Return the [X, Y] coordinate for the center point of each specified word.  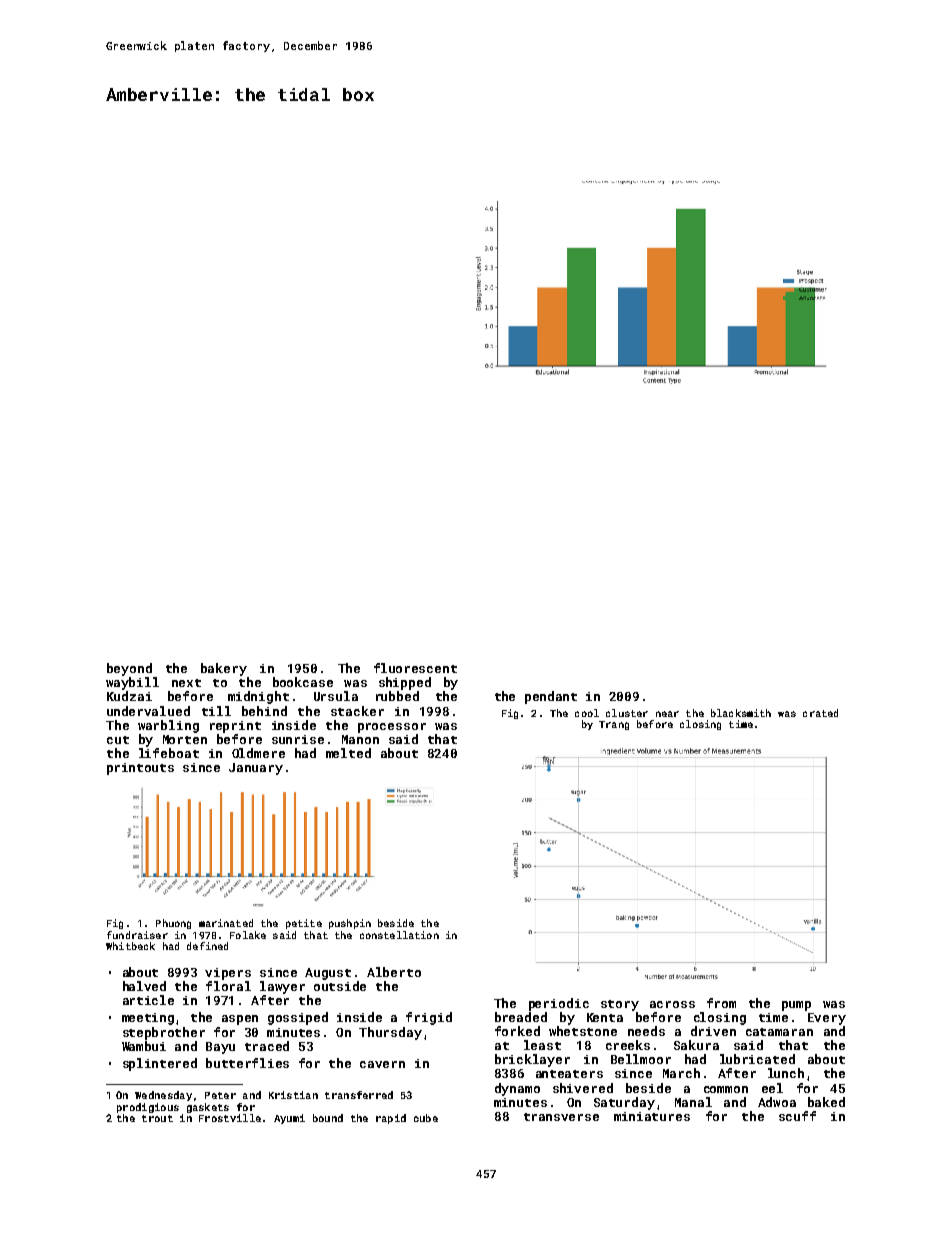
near [667, 714]
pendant [551, 697]
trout [157, 1118]
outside [340, 986]
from [721, 1003]
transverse [561, 1117]
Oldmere [258, 753]
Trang [614, 725]
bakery [224, 669]
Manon [360, 739]
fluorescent [415, 668]
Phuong [173, 924]
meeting [148, 1019]
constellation [399, 935]
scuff [797, 1116]
